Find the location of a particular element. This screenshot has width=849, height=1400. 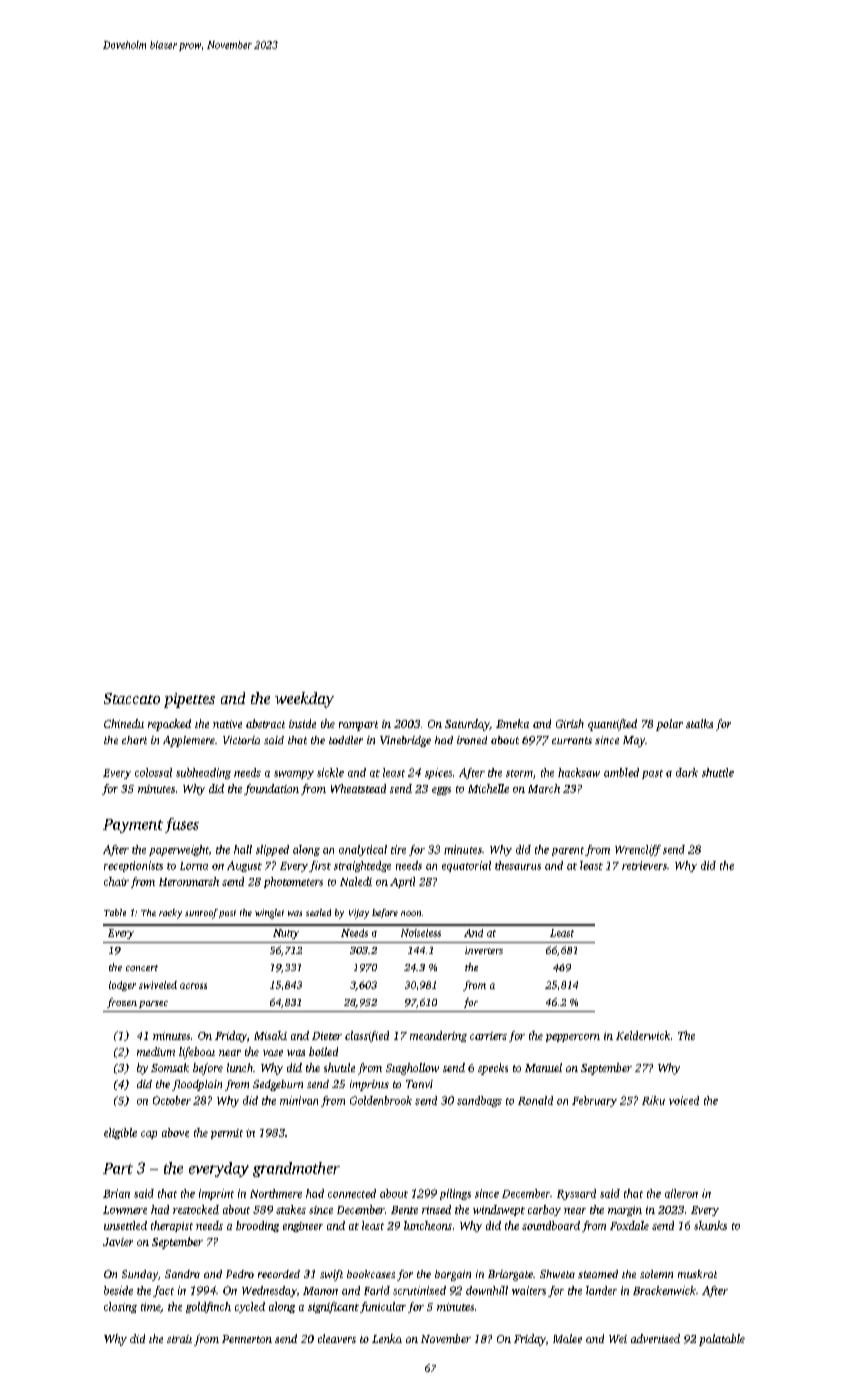

Wrencliff is located at coordinates (638, 850).
